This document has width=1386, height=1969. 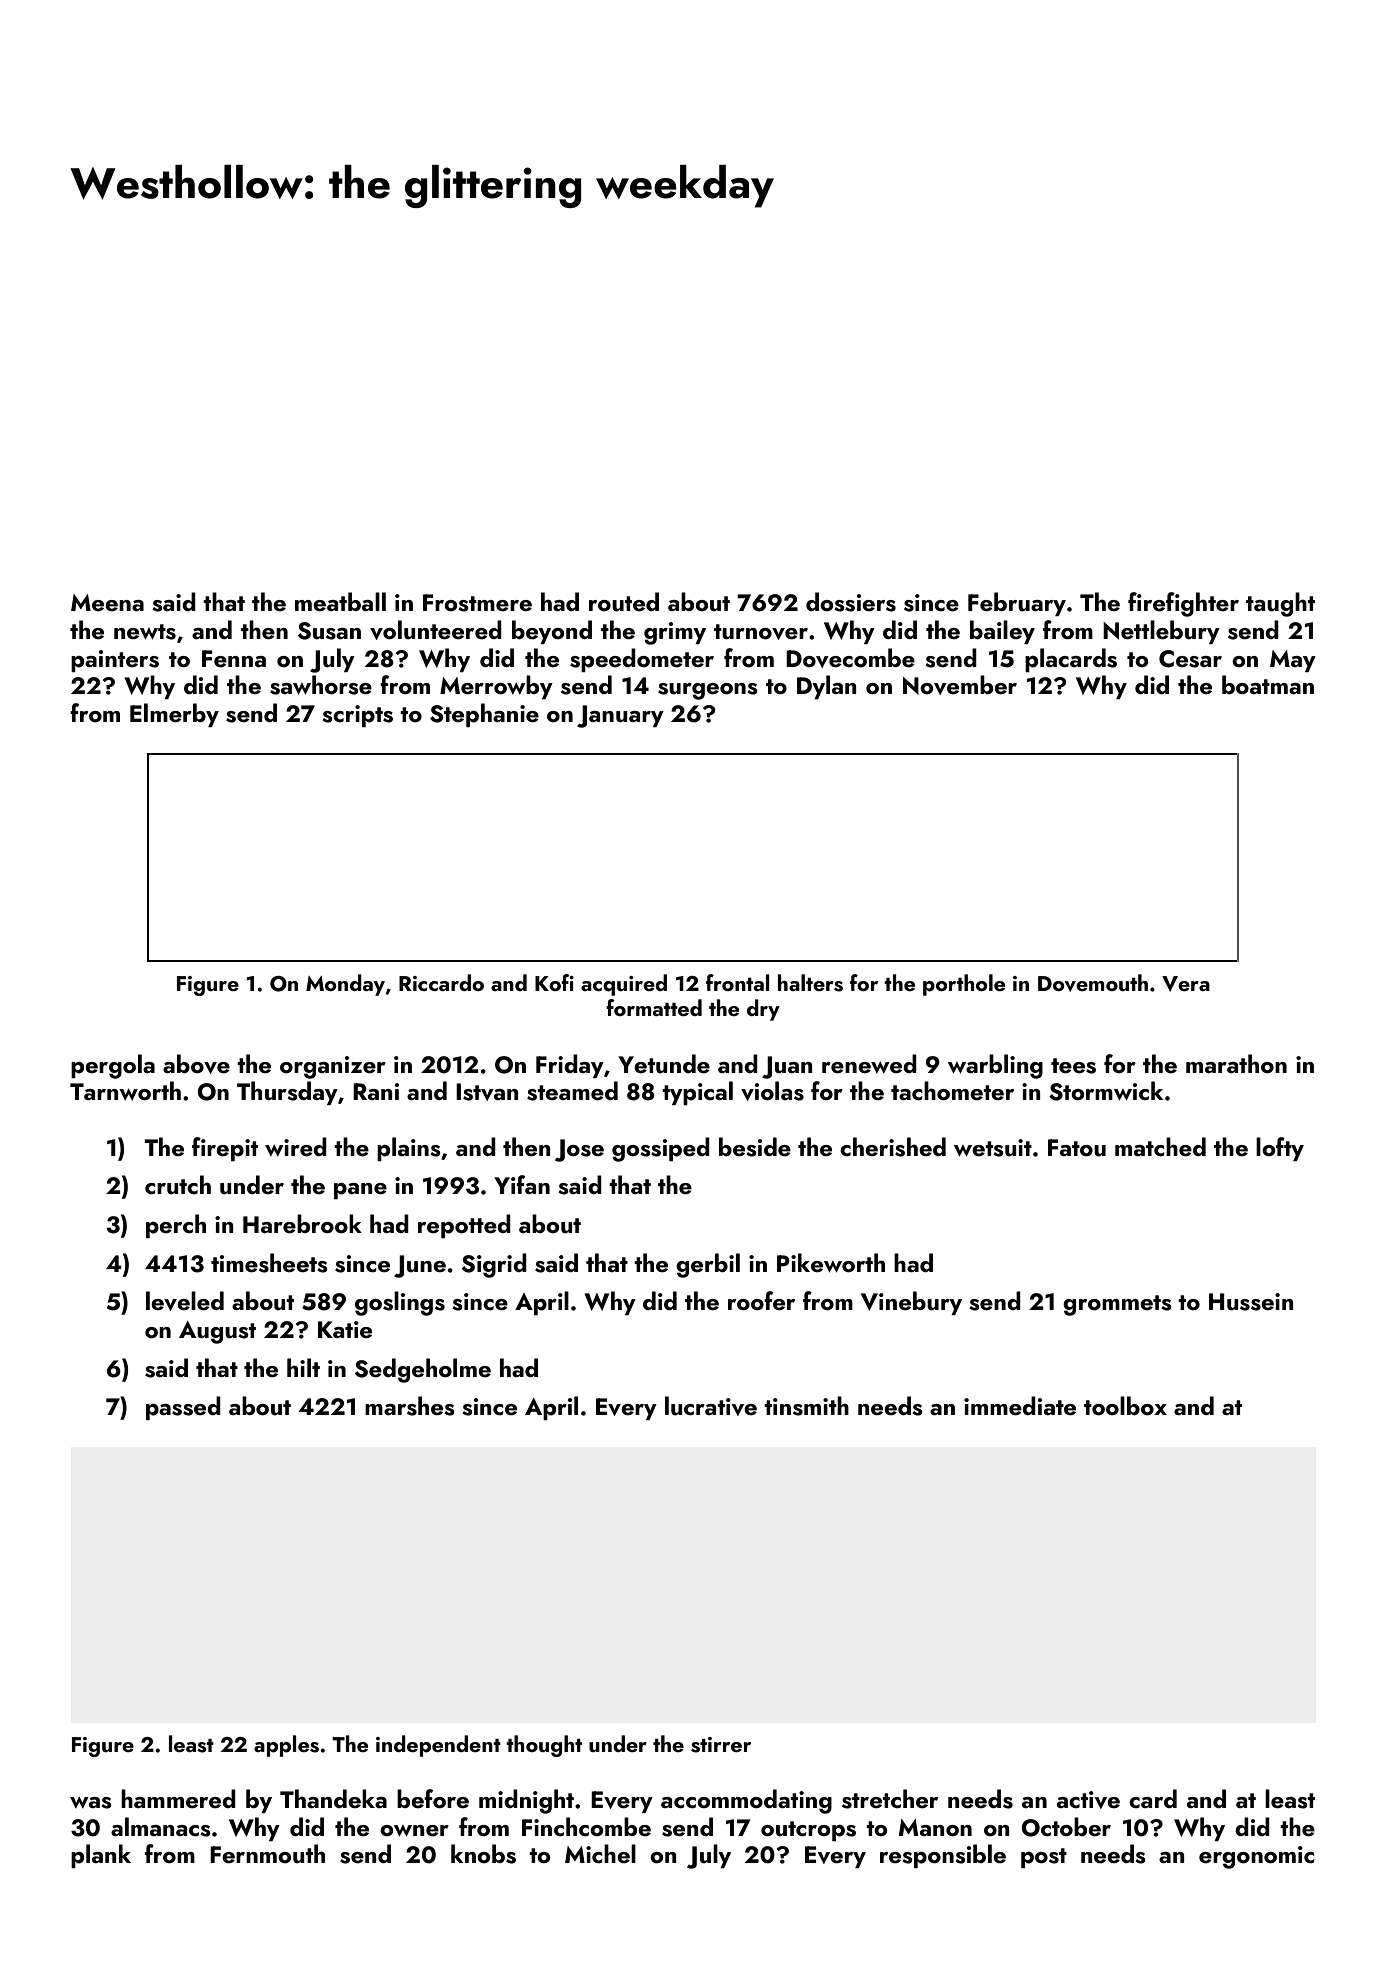 What do you see at coordinates (827, 687) in the document?
I see `Dylan` at bounding box center [827, 687].
